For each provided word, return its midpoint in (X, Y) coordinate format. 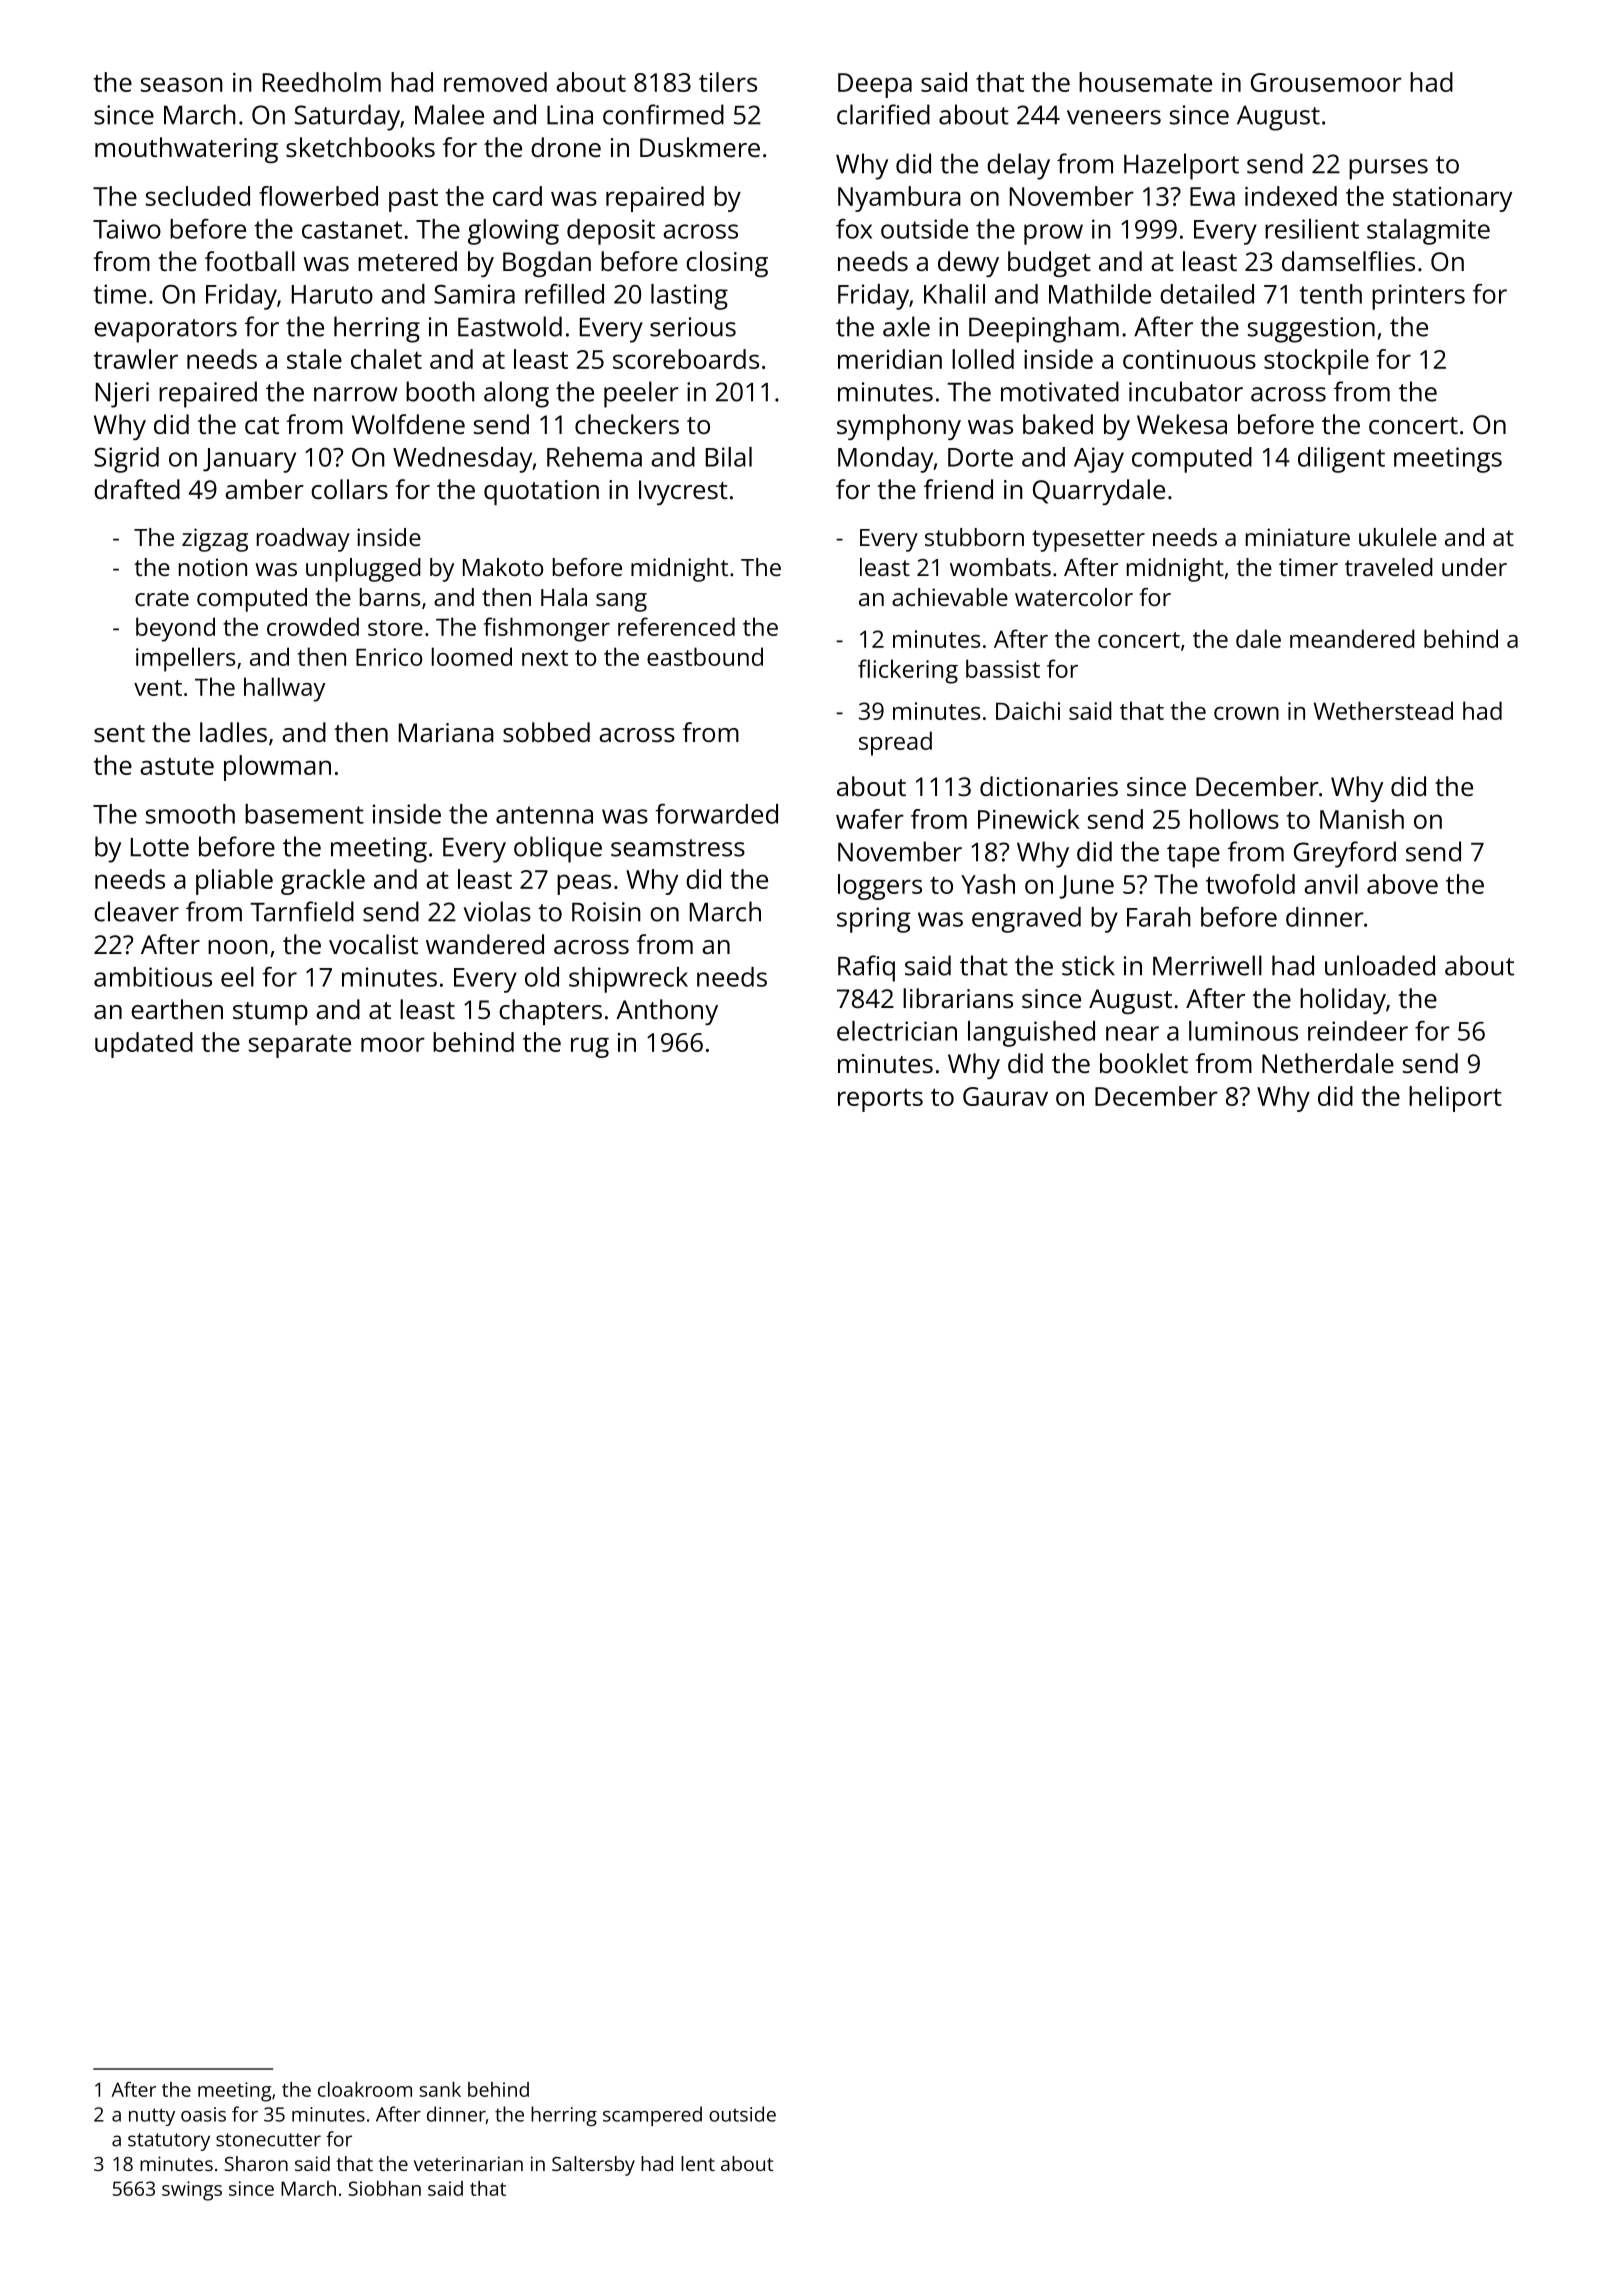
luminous (1243, 1031)
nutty (152, 2117)
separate (300, 1046)
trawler (136, 359)
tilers (728, 82)
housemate (1145, 82)
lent (698, 2163)
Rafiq (866, 968)
